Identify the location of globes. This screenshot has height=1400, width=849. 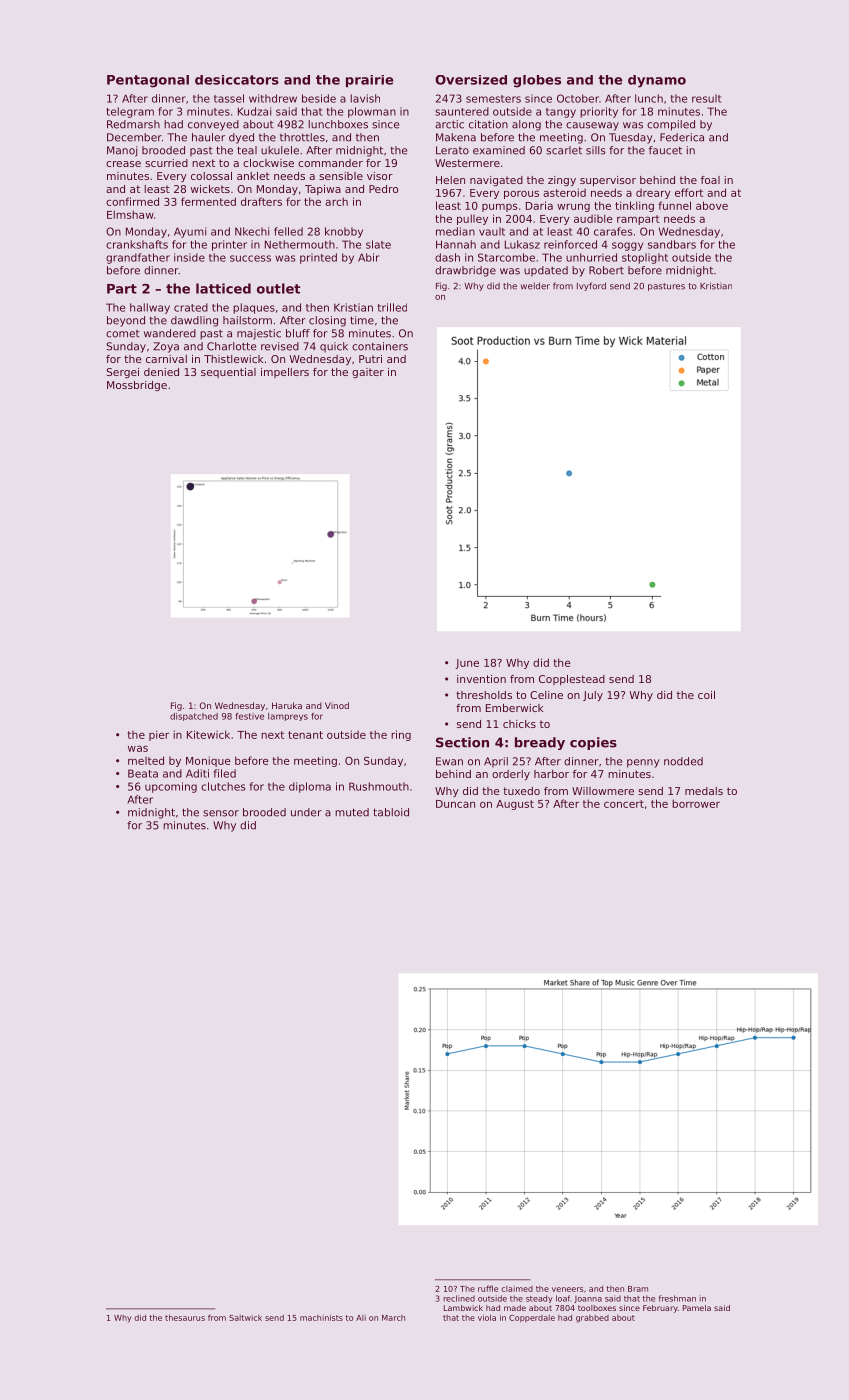
(537, 81).
